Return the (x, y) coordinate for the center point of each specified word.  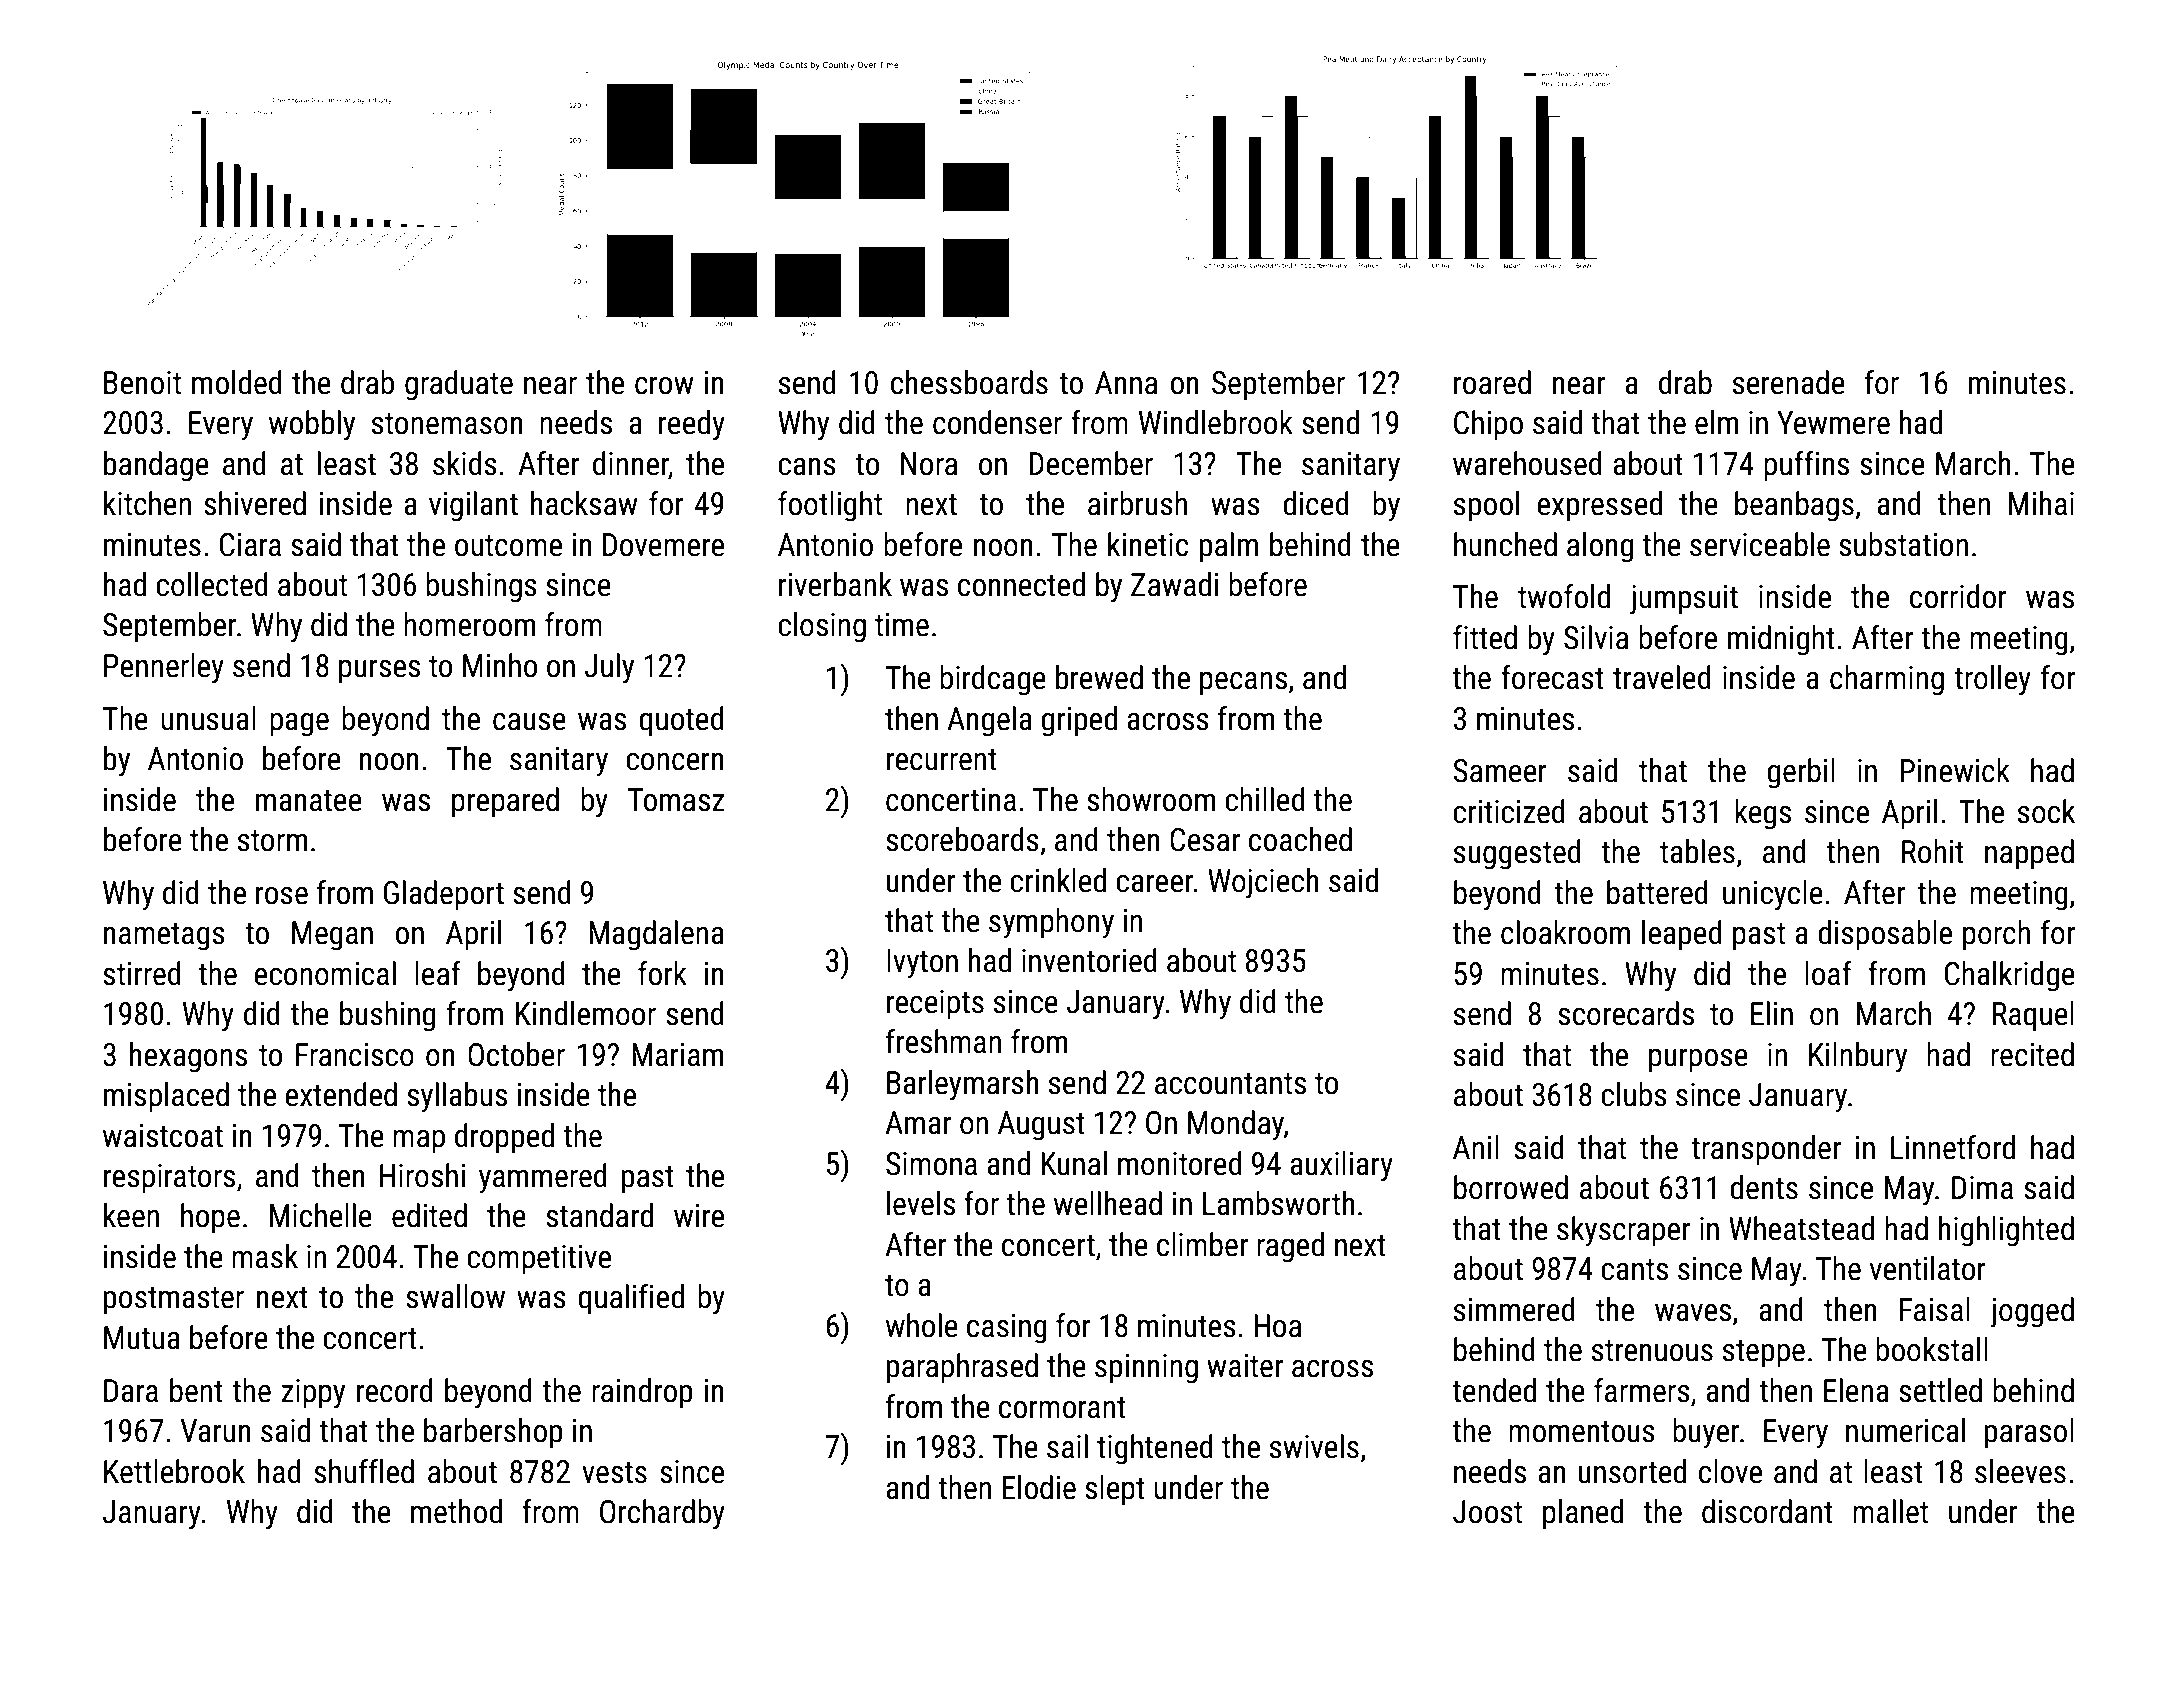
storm (272, 841)
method (456, 1511)
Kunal (1074, 1163)
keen (131, 1215)
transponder (1766, 1150)
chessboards (969, 382)
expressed (1600, 506)
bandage (156, 466)
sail (1067, 1446)
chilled (1265, 799)
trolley (1992, 680)
